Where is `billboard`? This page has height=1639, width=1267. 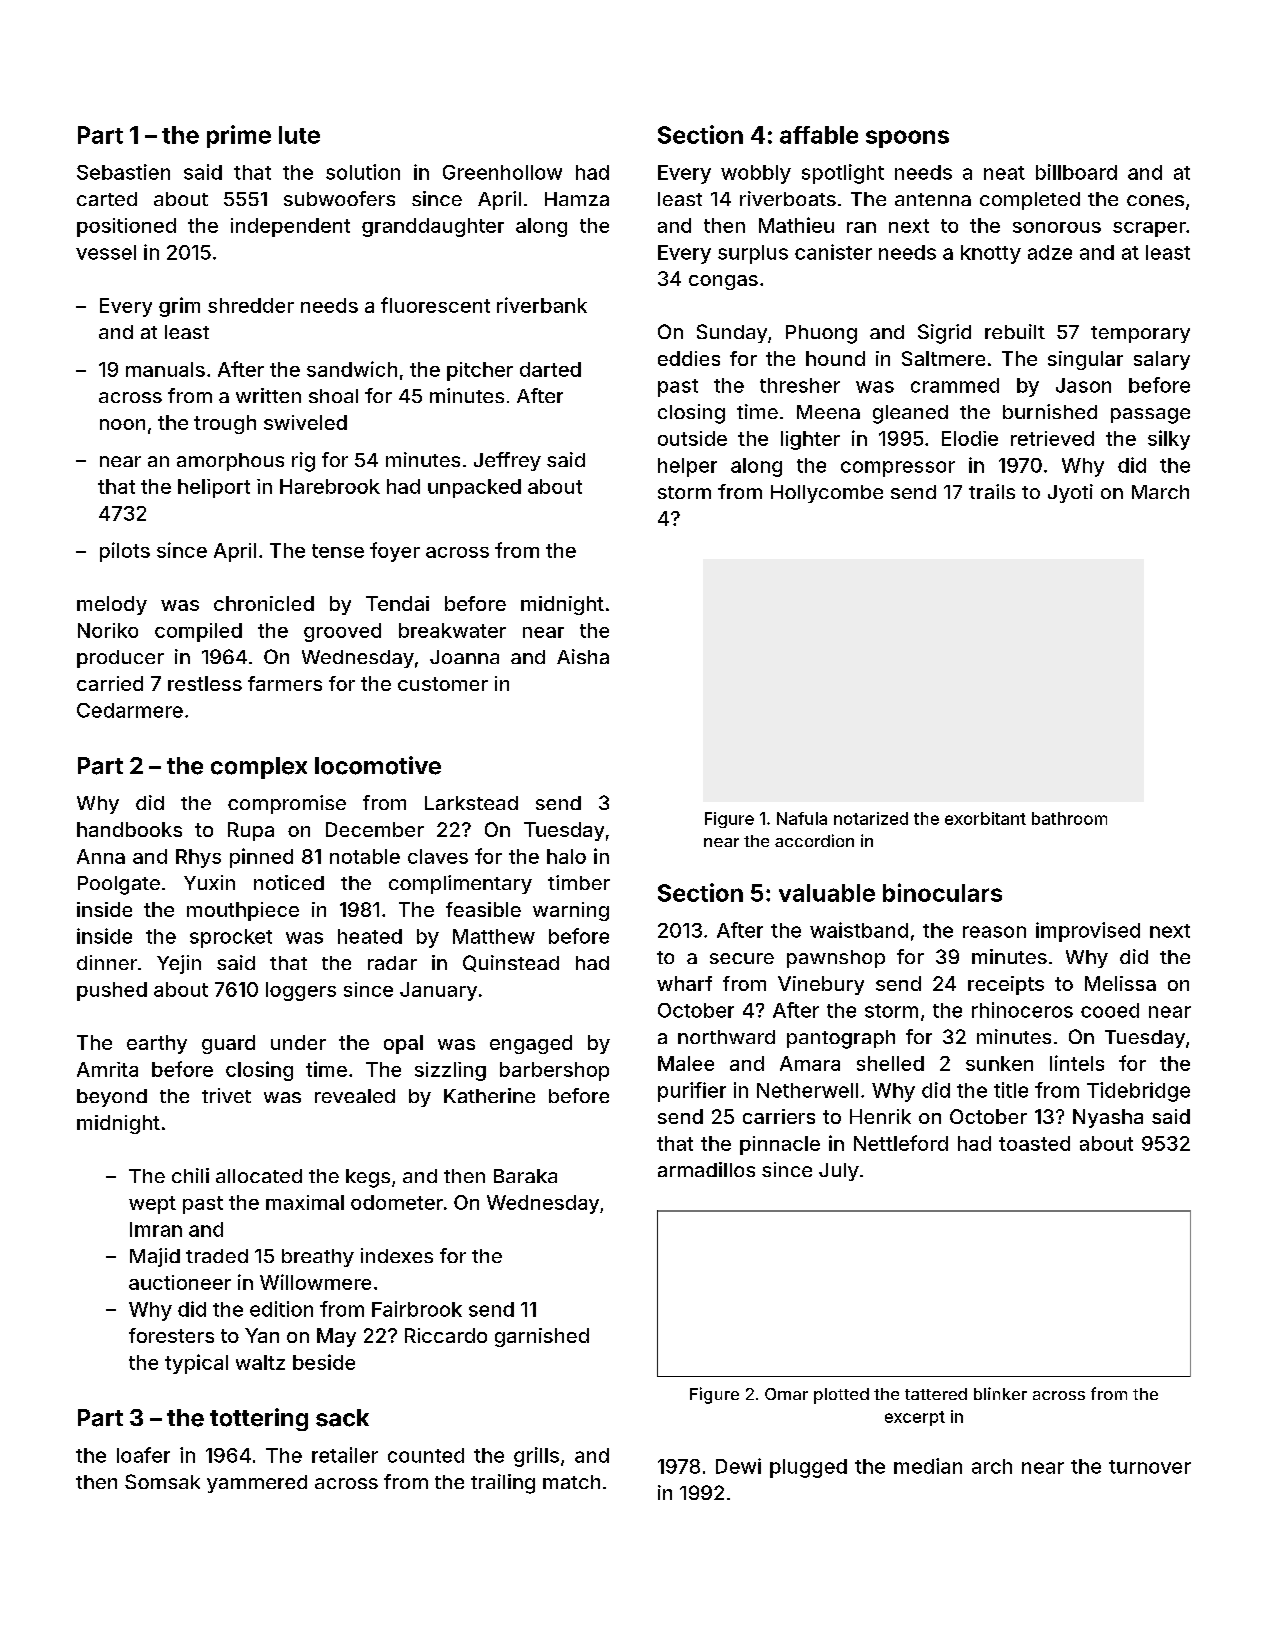
billboard is located at coordinates (1076, 172).
